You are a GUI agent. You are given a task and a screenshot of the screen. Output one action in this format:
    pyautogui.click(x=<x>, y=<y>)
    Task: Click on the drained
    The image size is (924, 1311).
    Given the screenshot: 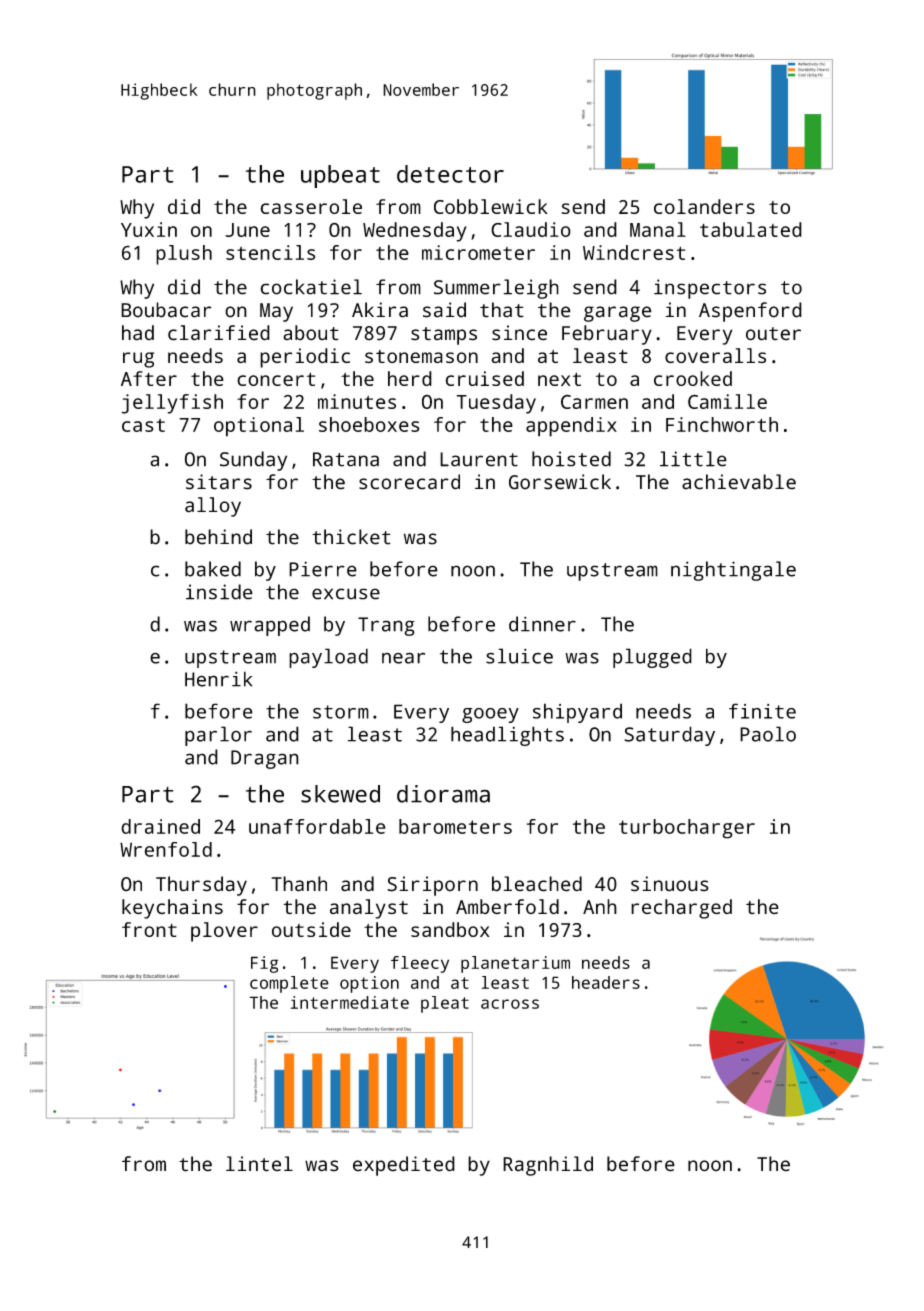 What is the action you would take?
    pyautogui.click(x=160, y=826)
